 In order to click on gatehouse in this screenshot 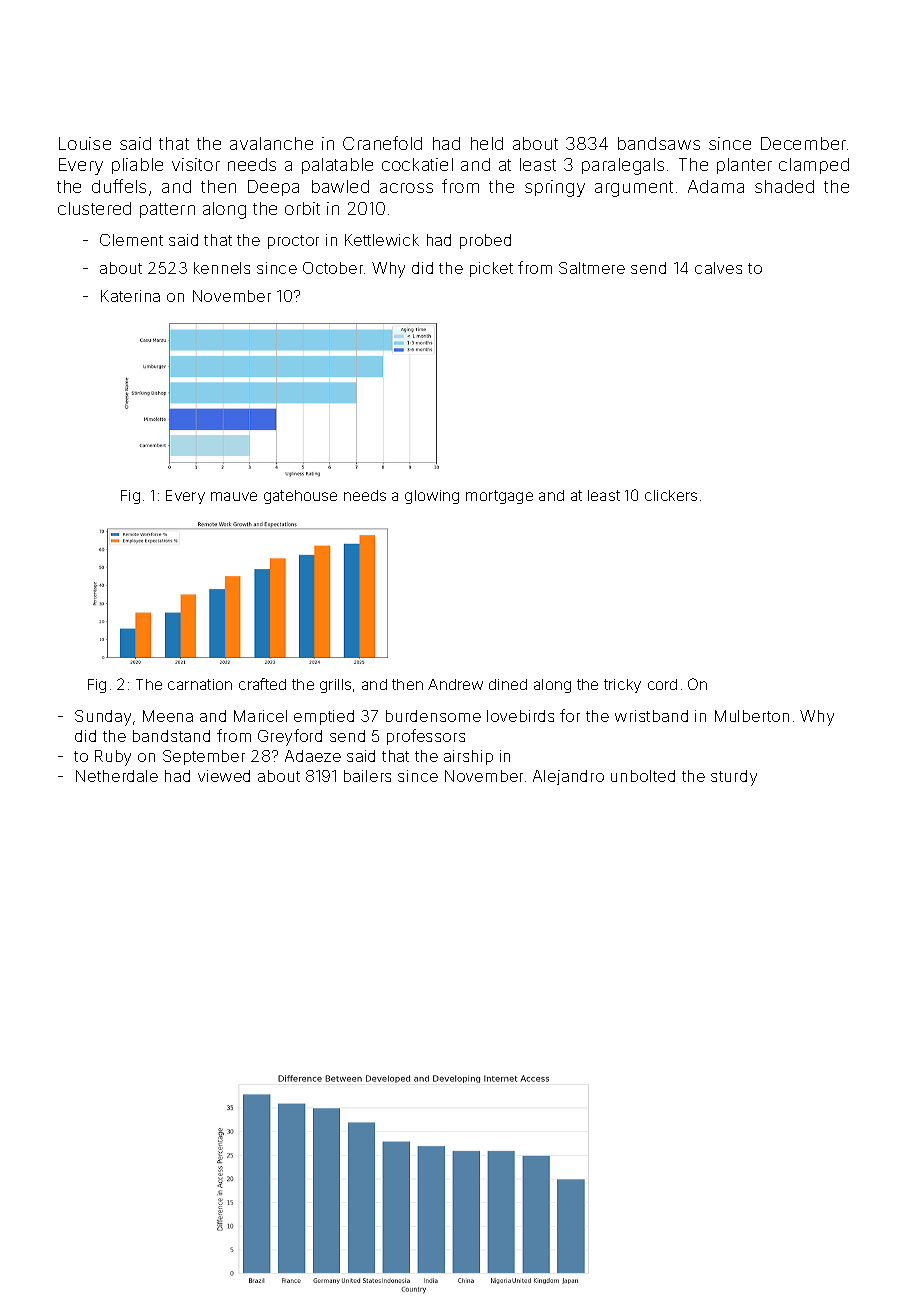, I will do `click(300, 497)`.
